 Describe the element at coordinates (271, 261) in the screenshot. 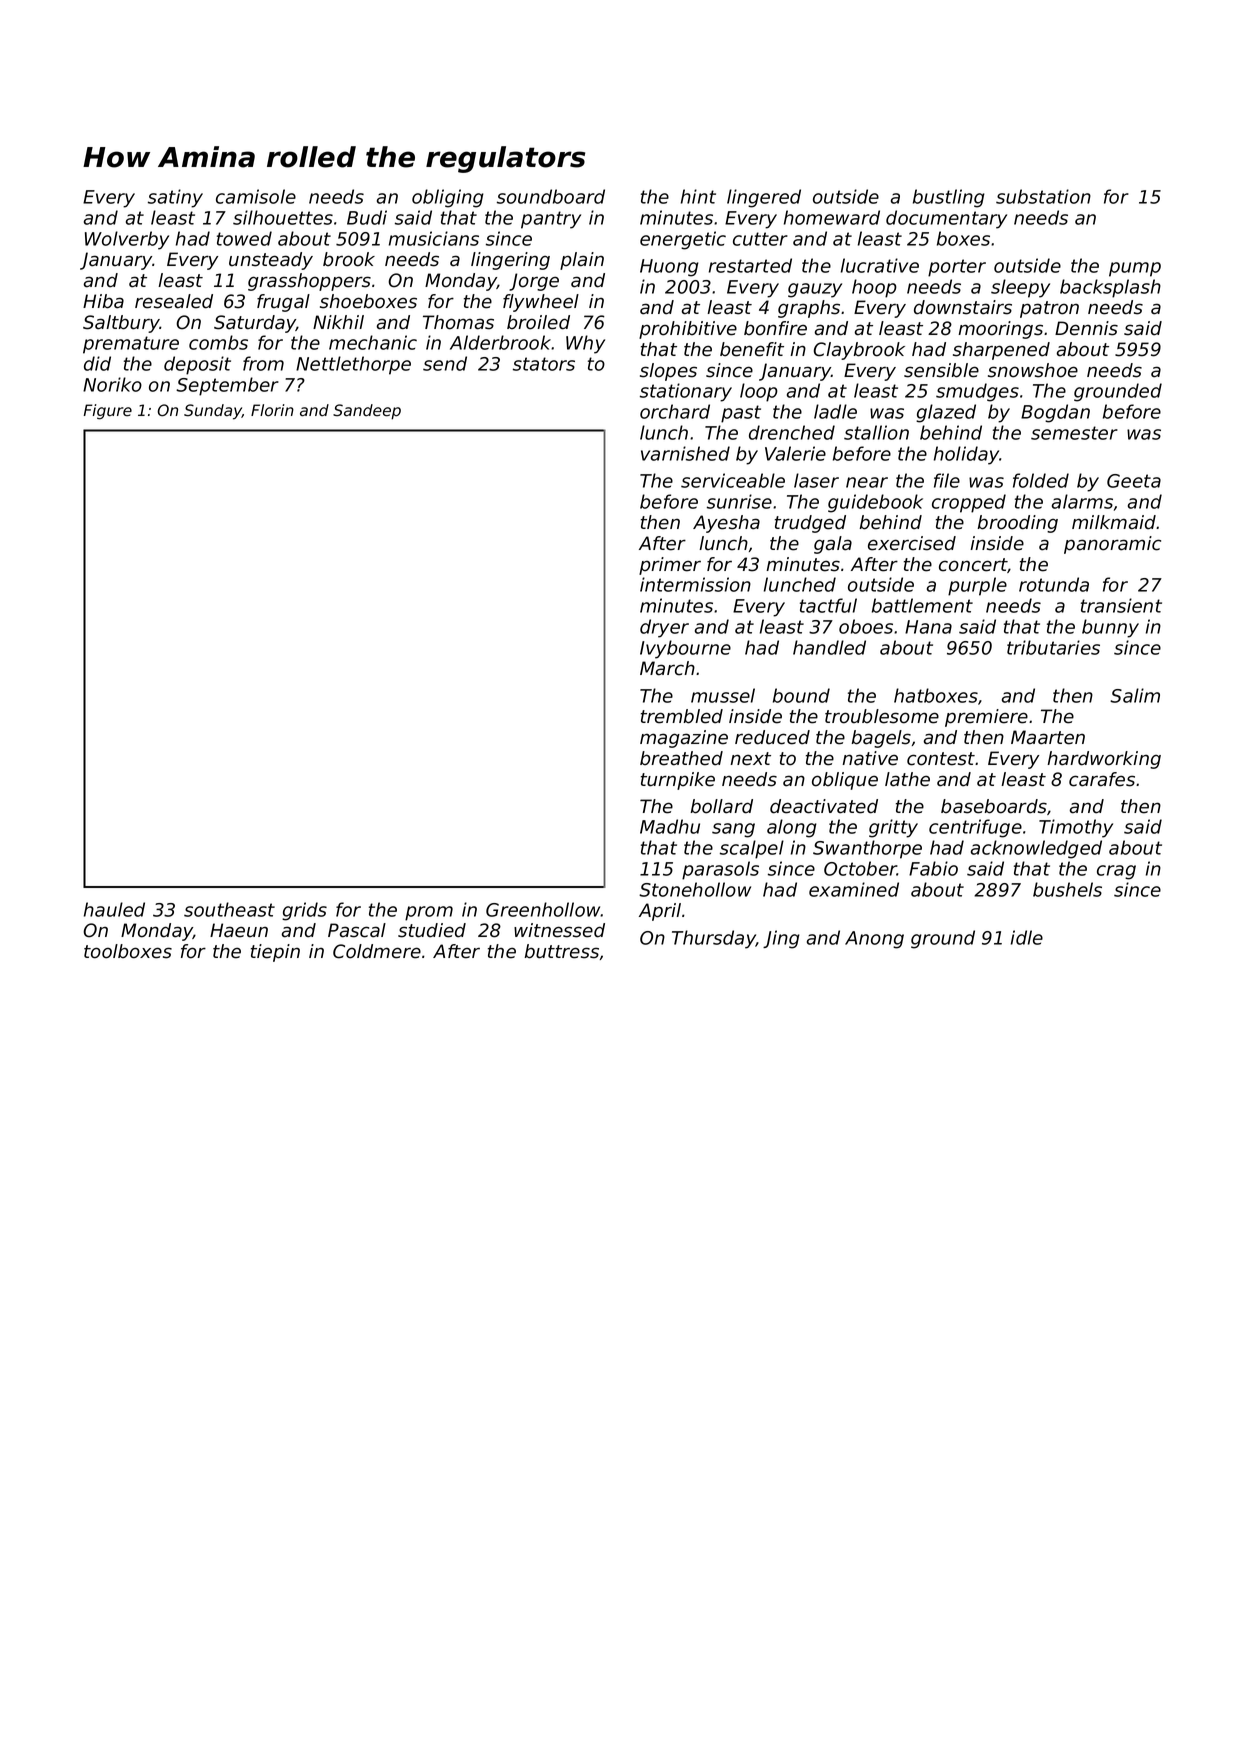

I see `unsteady` at that location.
